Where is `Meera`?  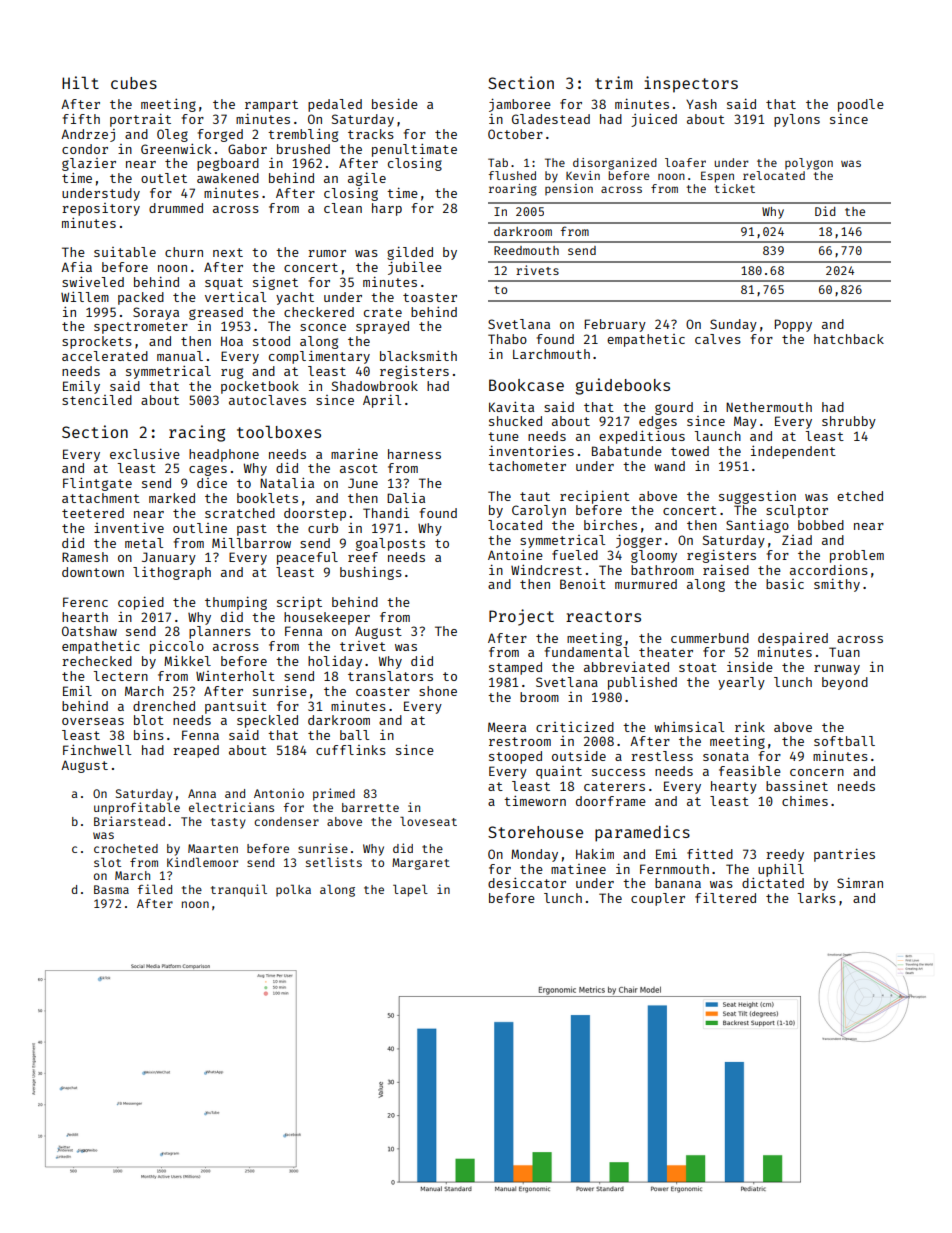 Meera is located at coordinates (507, 727).
